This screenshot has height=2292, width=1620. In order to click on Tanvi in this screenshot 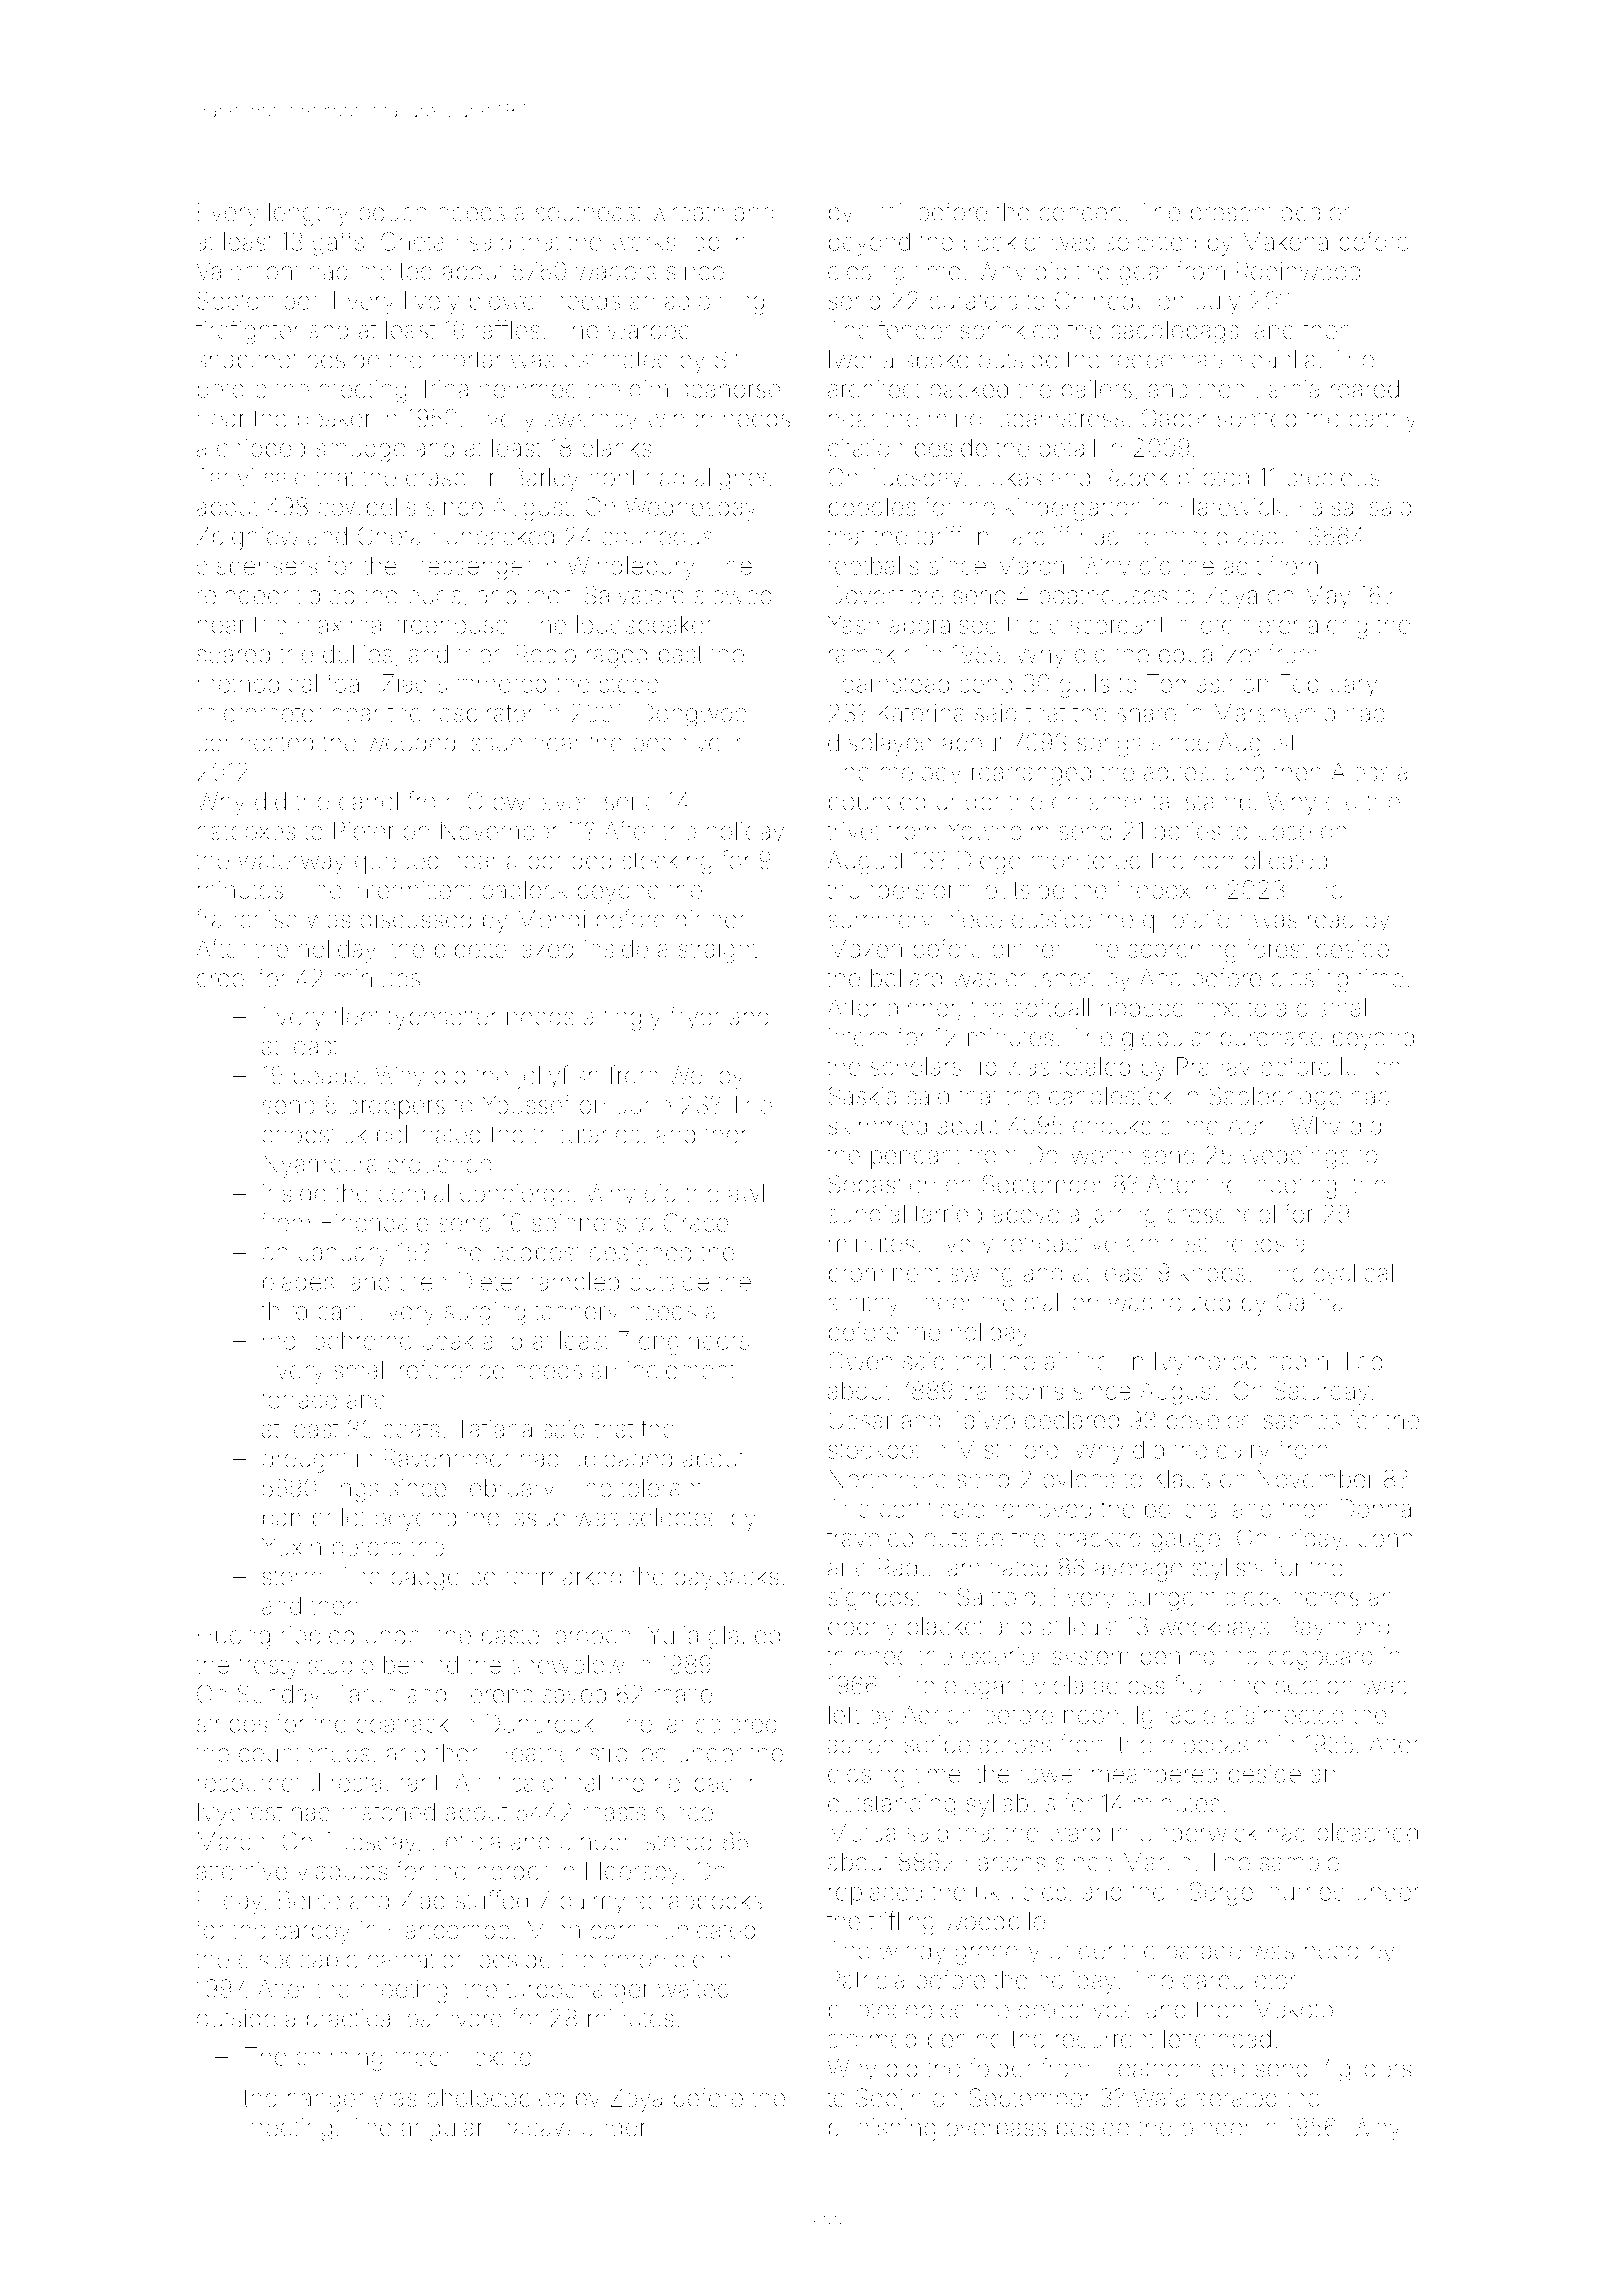, I will do `click(225, 477)`.
